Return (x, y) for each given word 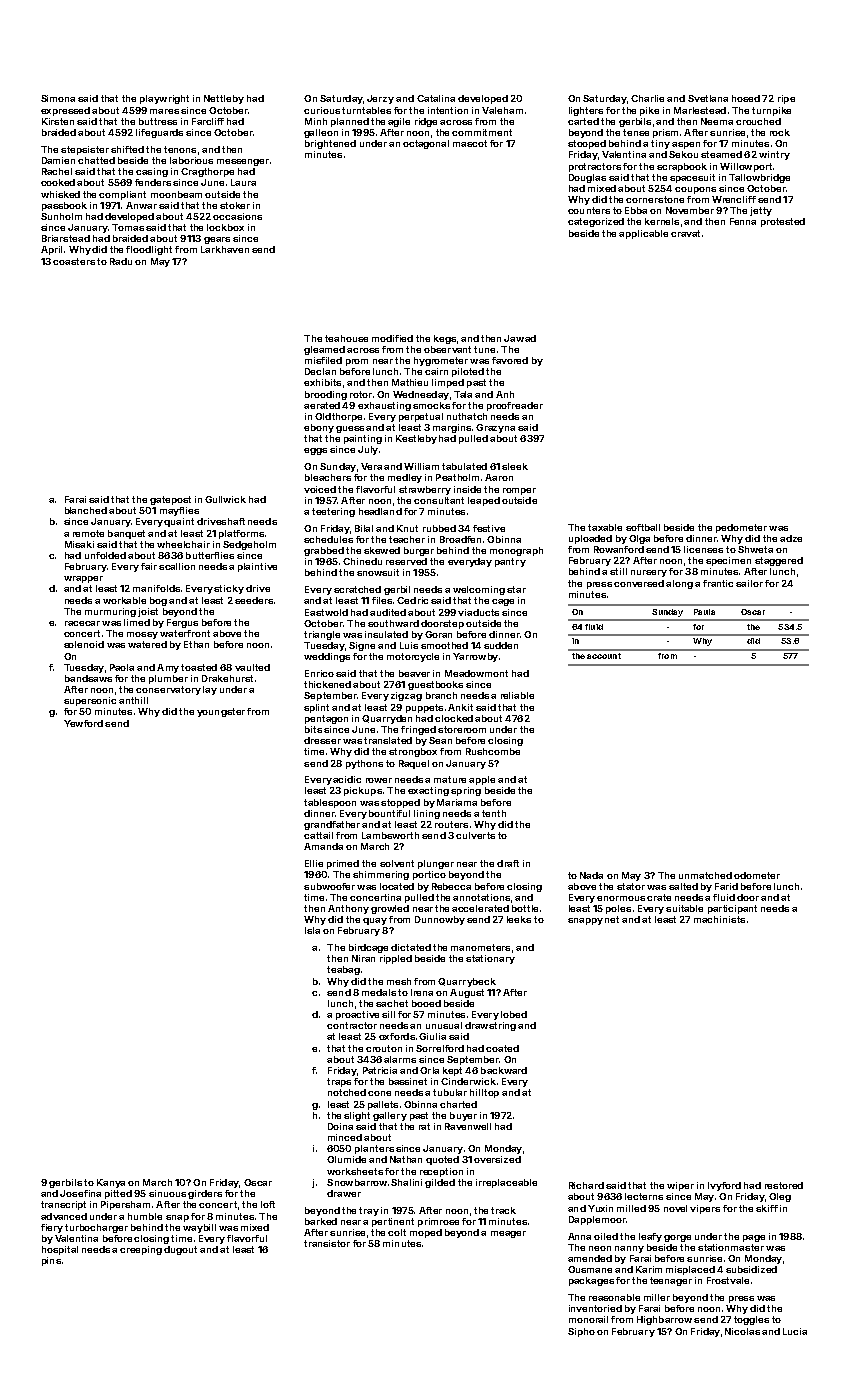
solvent (397, 863)
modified (392, 338)
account (604, 656)
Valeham (502, 110)
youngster (221, 712)
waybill (199, 1228)
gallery (390, 1116)
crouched (758, 121)
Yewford (83, 723)
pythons (364, 764)
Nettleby (224, 99)
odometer (757, 875)
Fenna (743, 221)
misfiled (323, 360)
